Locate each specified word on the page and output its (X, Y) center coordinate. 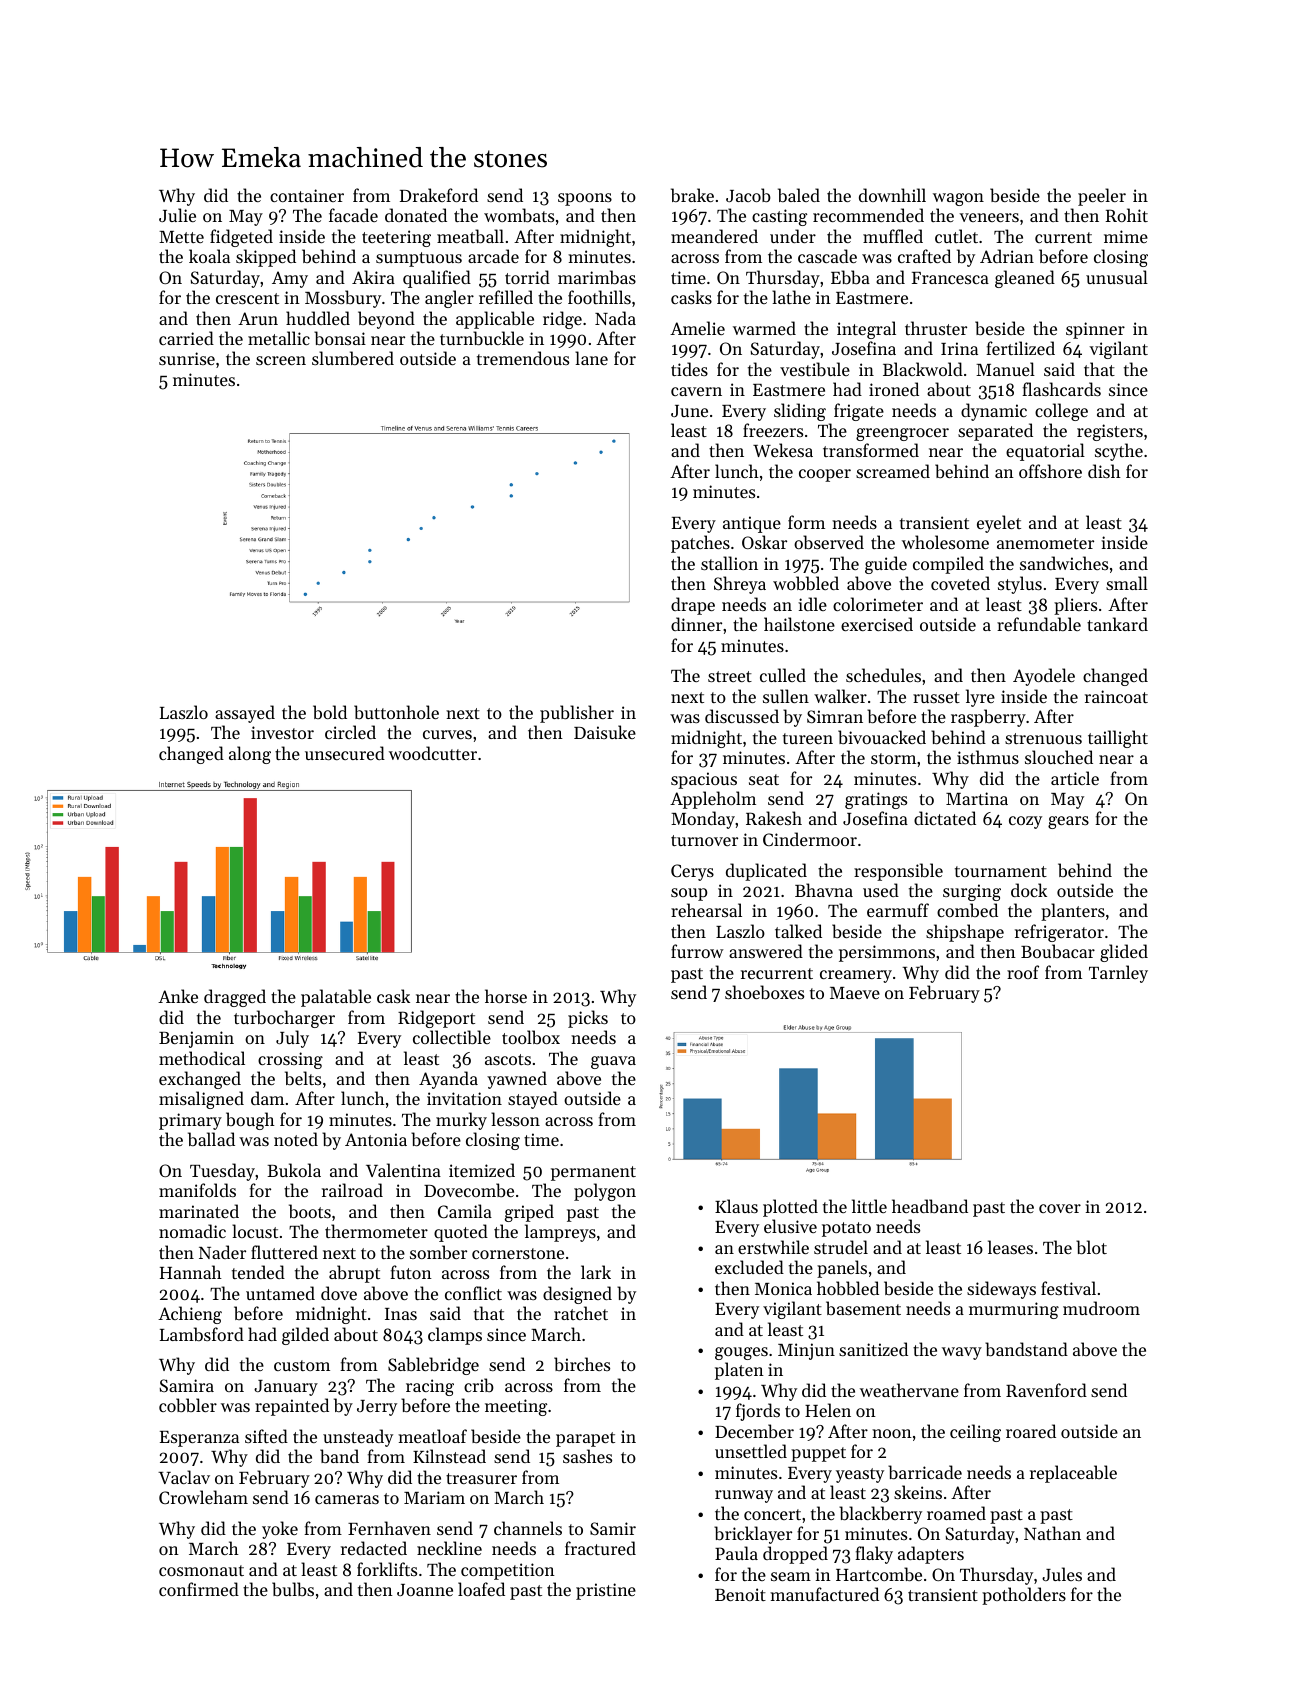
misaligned (201, 1100)
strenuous (1043, 738)
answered (766, 951)
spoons (585, 199)
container (307, 195)
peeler (1102, 197)
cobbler (188, 1405)
